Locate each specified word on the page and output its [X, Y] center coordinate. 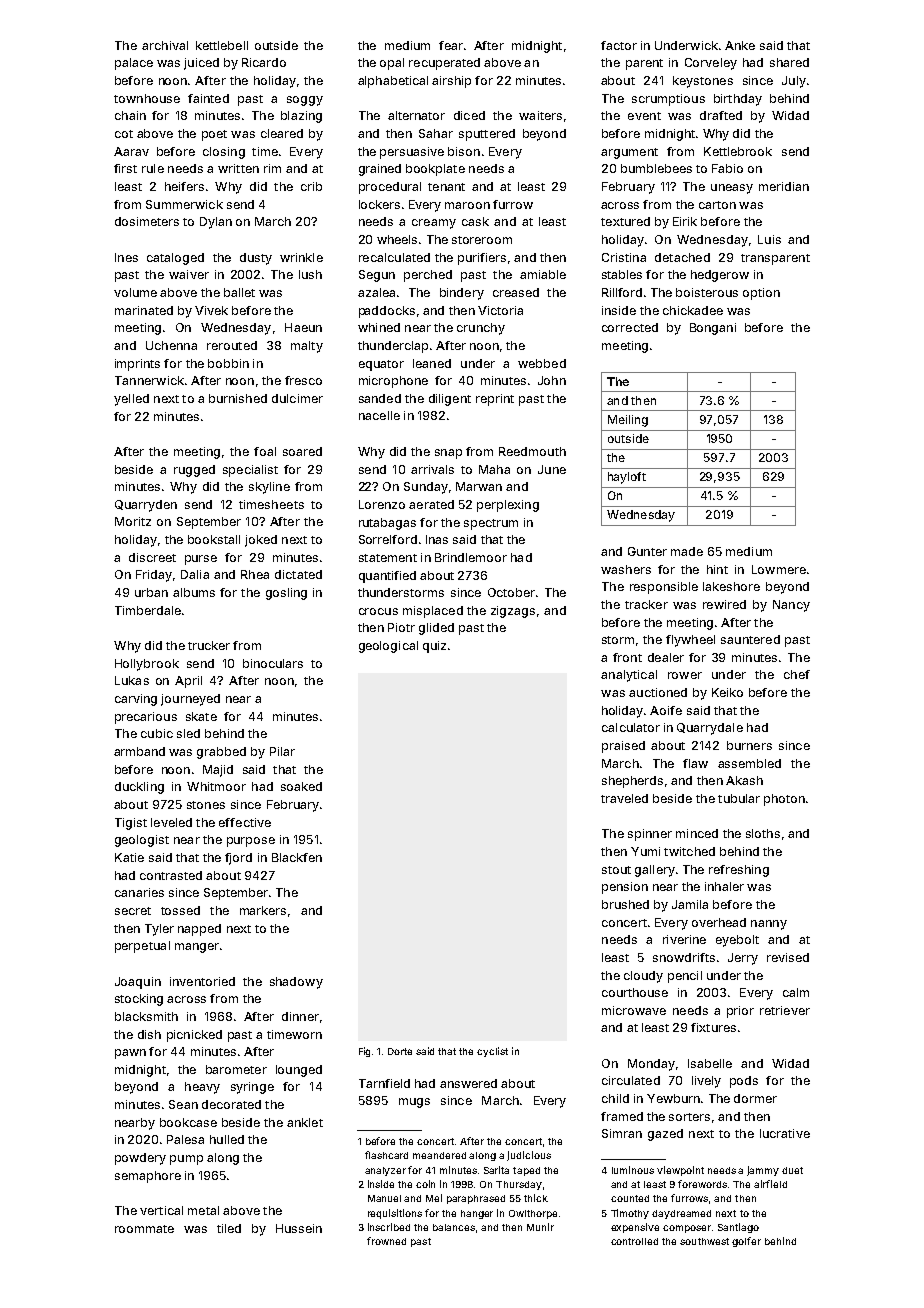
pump [186, 1160]
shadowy [296, 983]
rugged [194, 471]
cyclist [492, 1052]
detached [682, 257]
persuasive [412, 153]
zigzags [513, 612]
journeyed [190, 700]
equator [381, 365]
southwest [704, 1241]
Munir [540, 1227]
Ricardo [264, 62]
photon [784, 800]
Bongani [713, 329]
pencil [685, 977]
